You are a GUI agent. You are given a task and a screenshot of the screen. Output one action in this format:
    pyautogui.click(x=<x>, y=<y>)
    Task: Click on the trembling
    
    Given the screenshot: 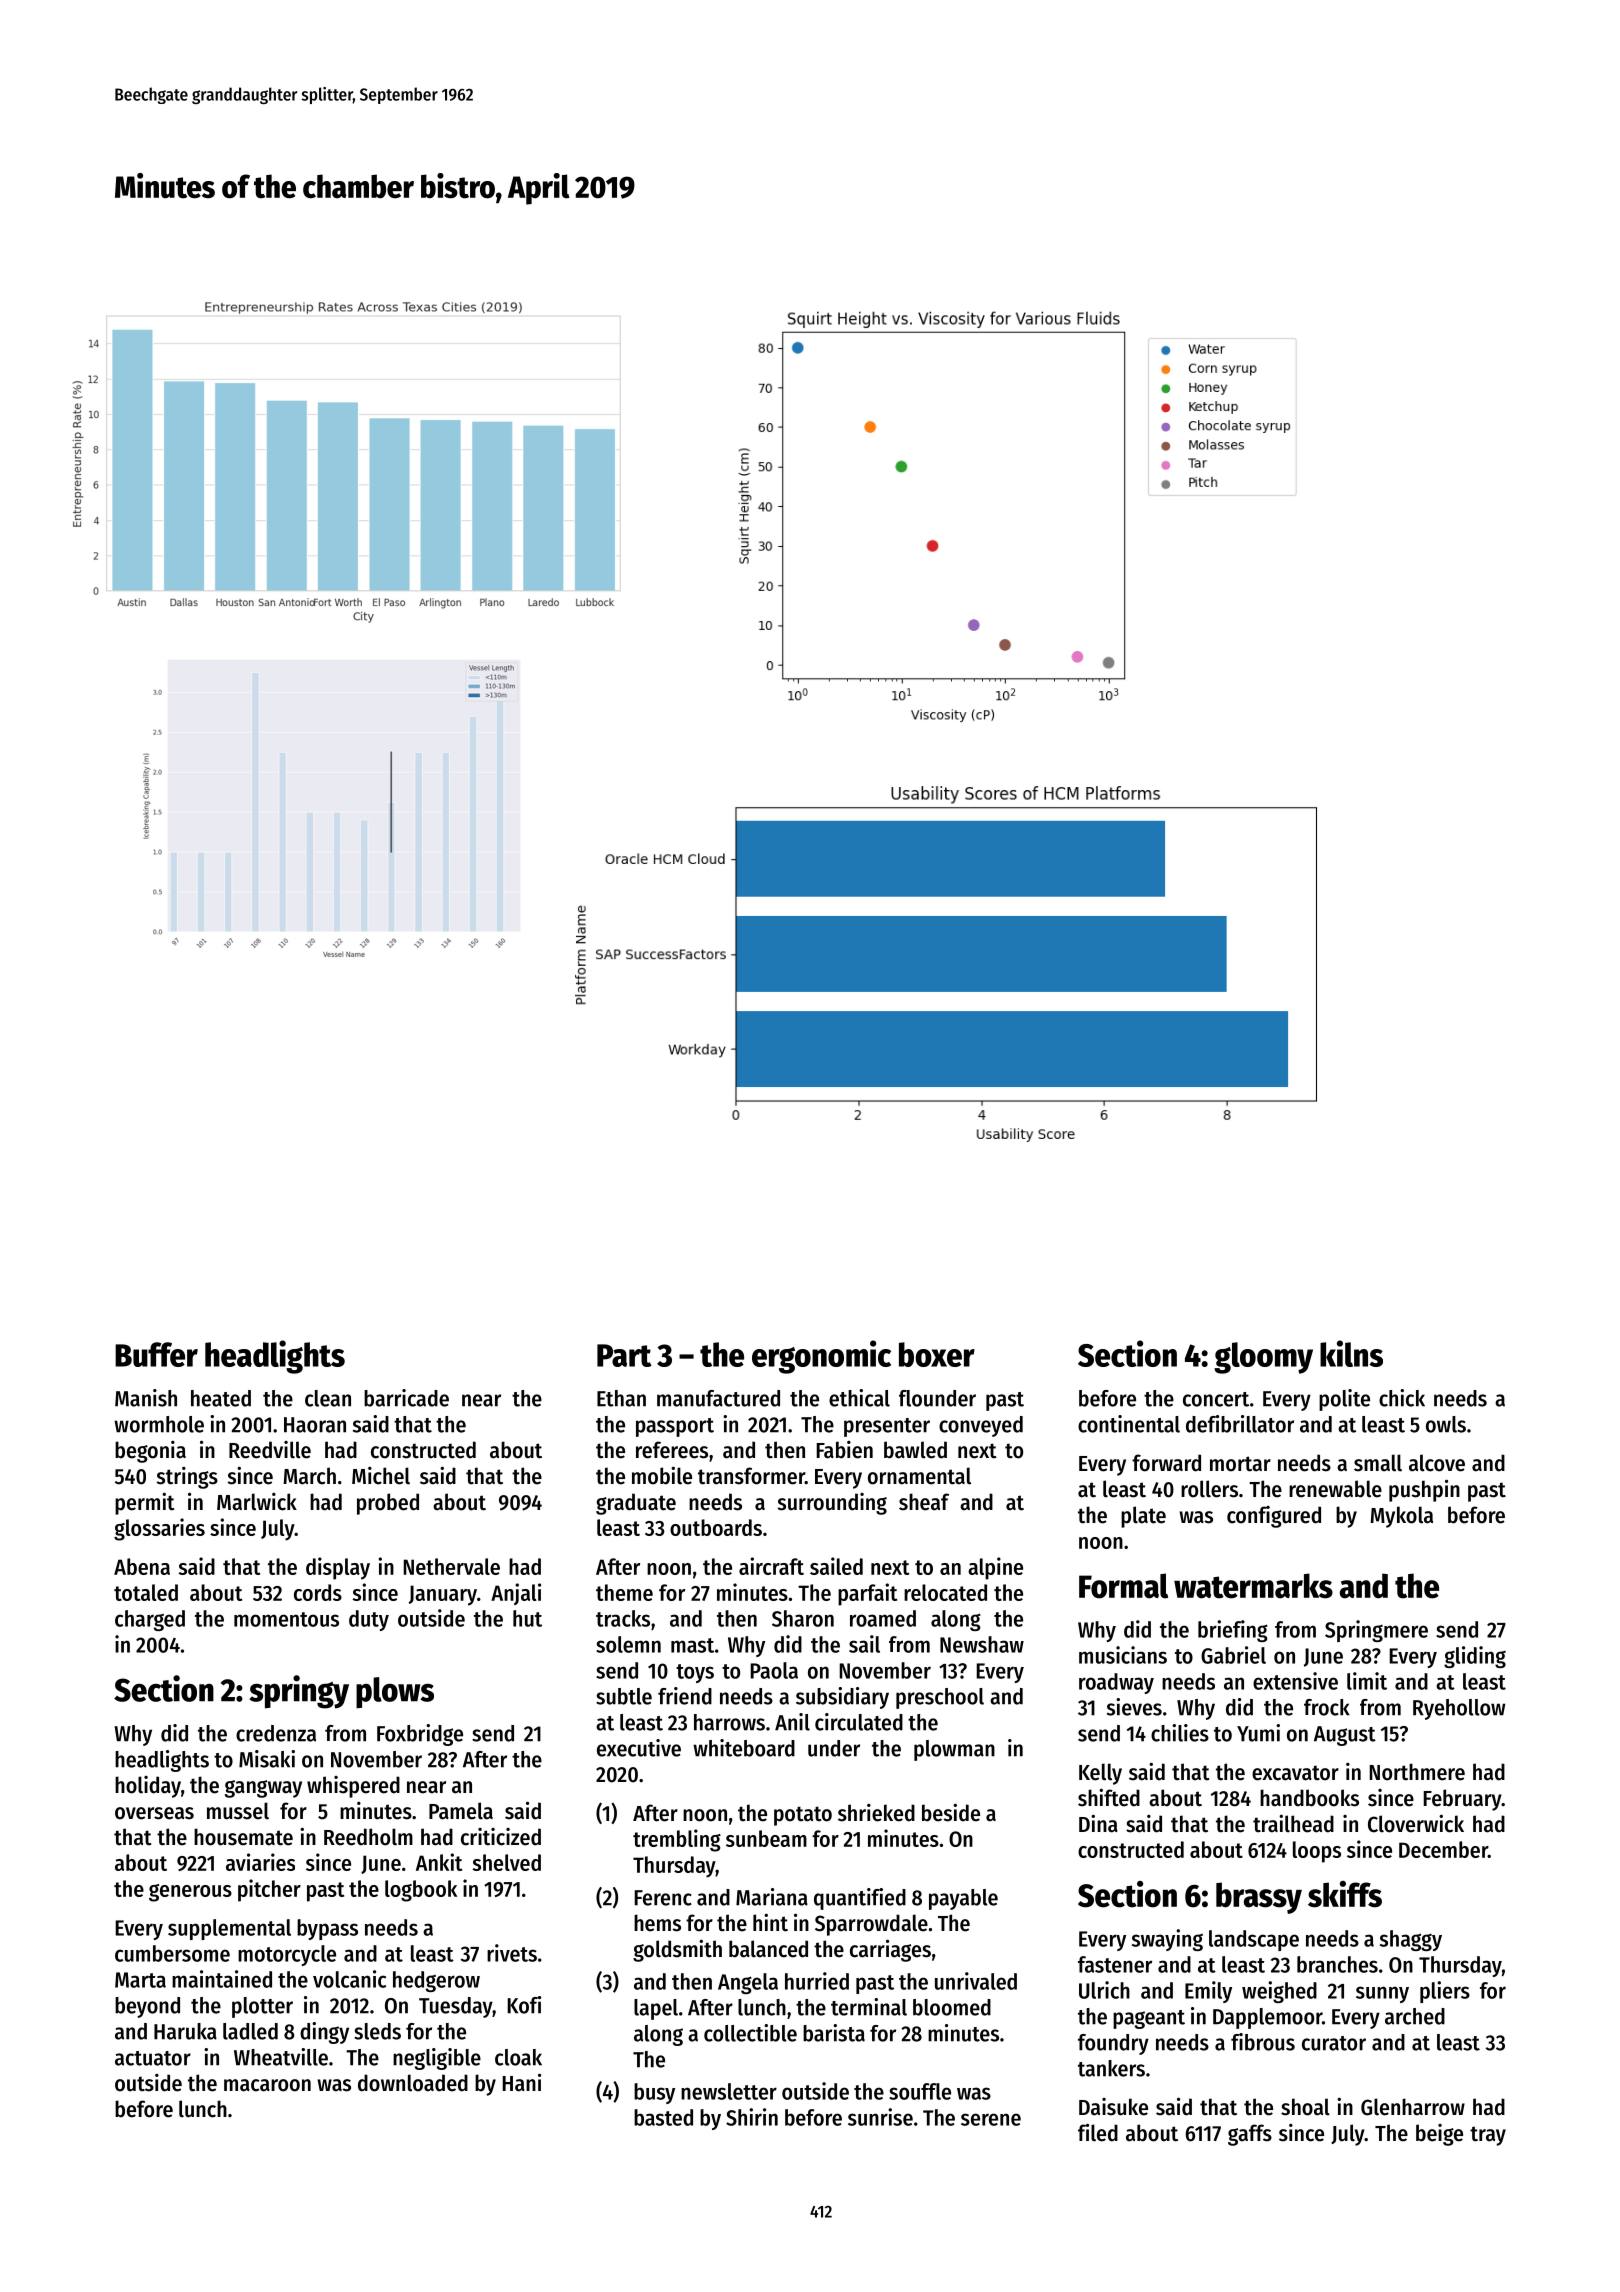 What is the action you would take?
    pyautogui.click(x=677, y=1840)
